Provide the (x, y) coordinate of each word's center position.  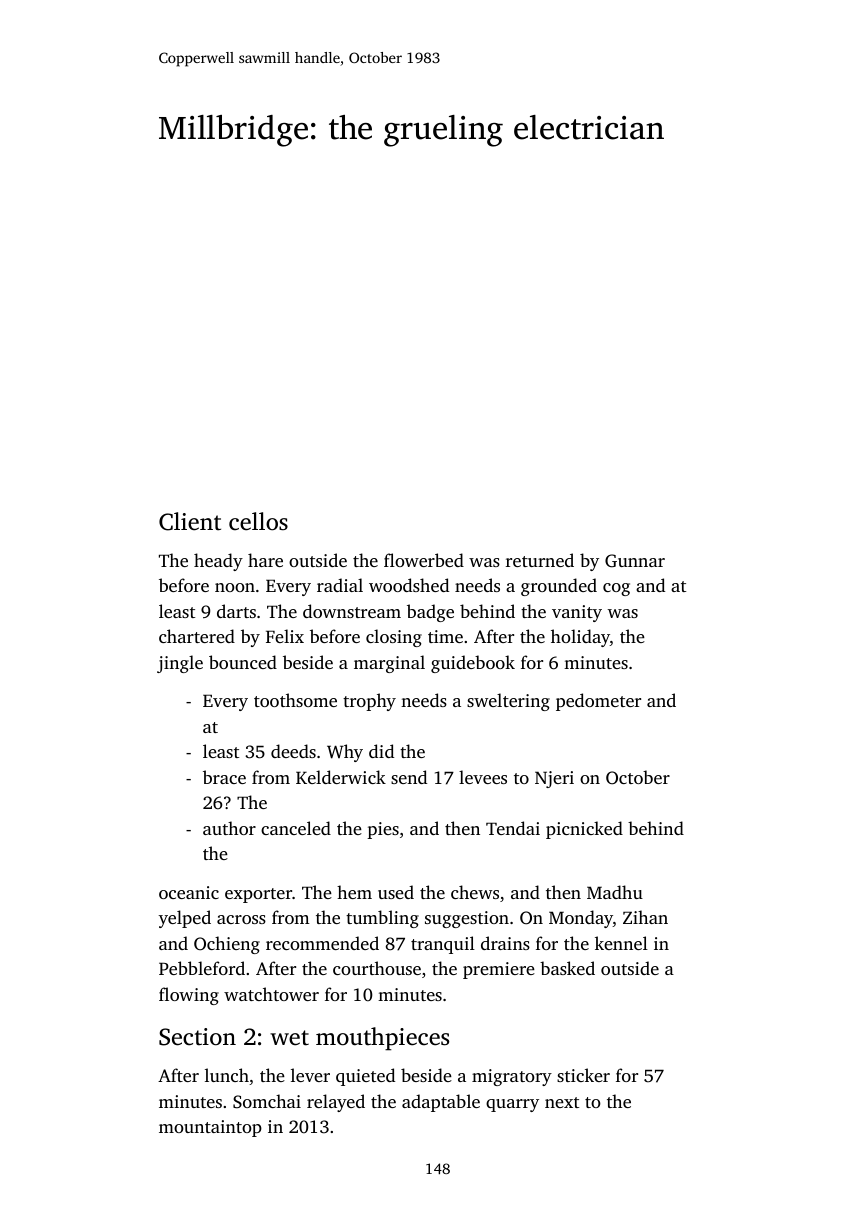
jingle (180, 664)
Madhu (615, 892)
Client (190, 521)
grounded (559, 587)
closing (394, 638)
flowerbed (424, 560)
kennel (621, 943)
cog (616, 589)
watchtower (271, 994)
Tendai (513, 828)
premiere (499, 970)
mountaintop (210, 1128)
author (229, 828)
